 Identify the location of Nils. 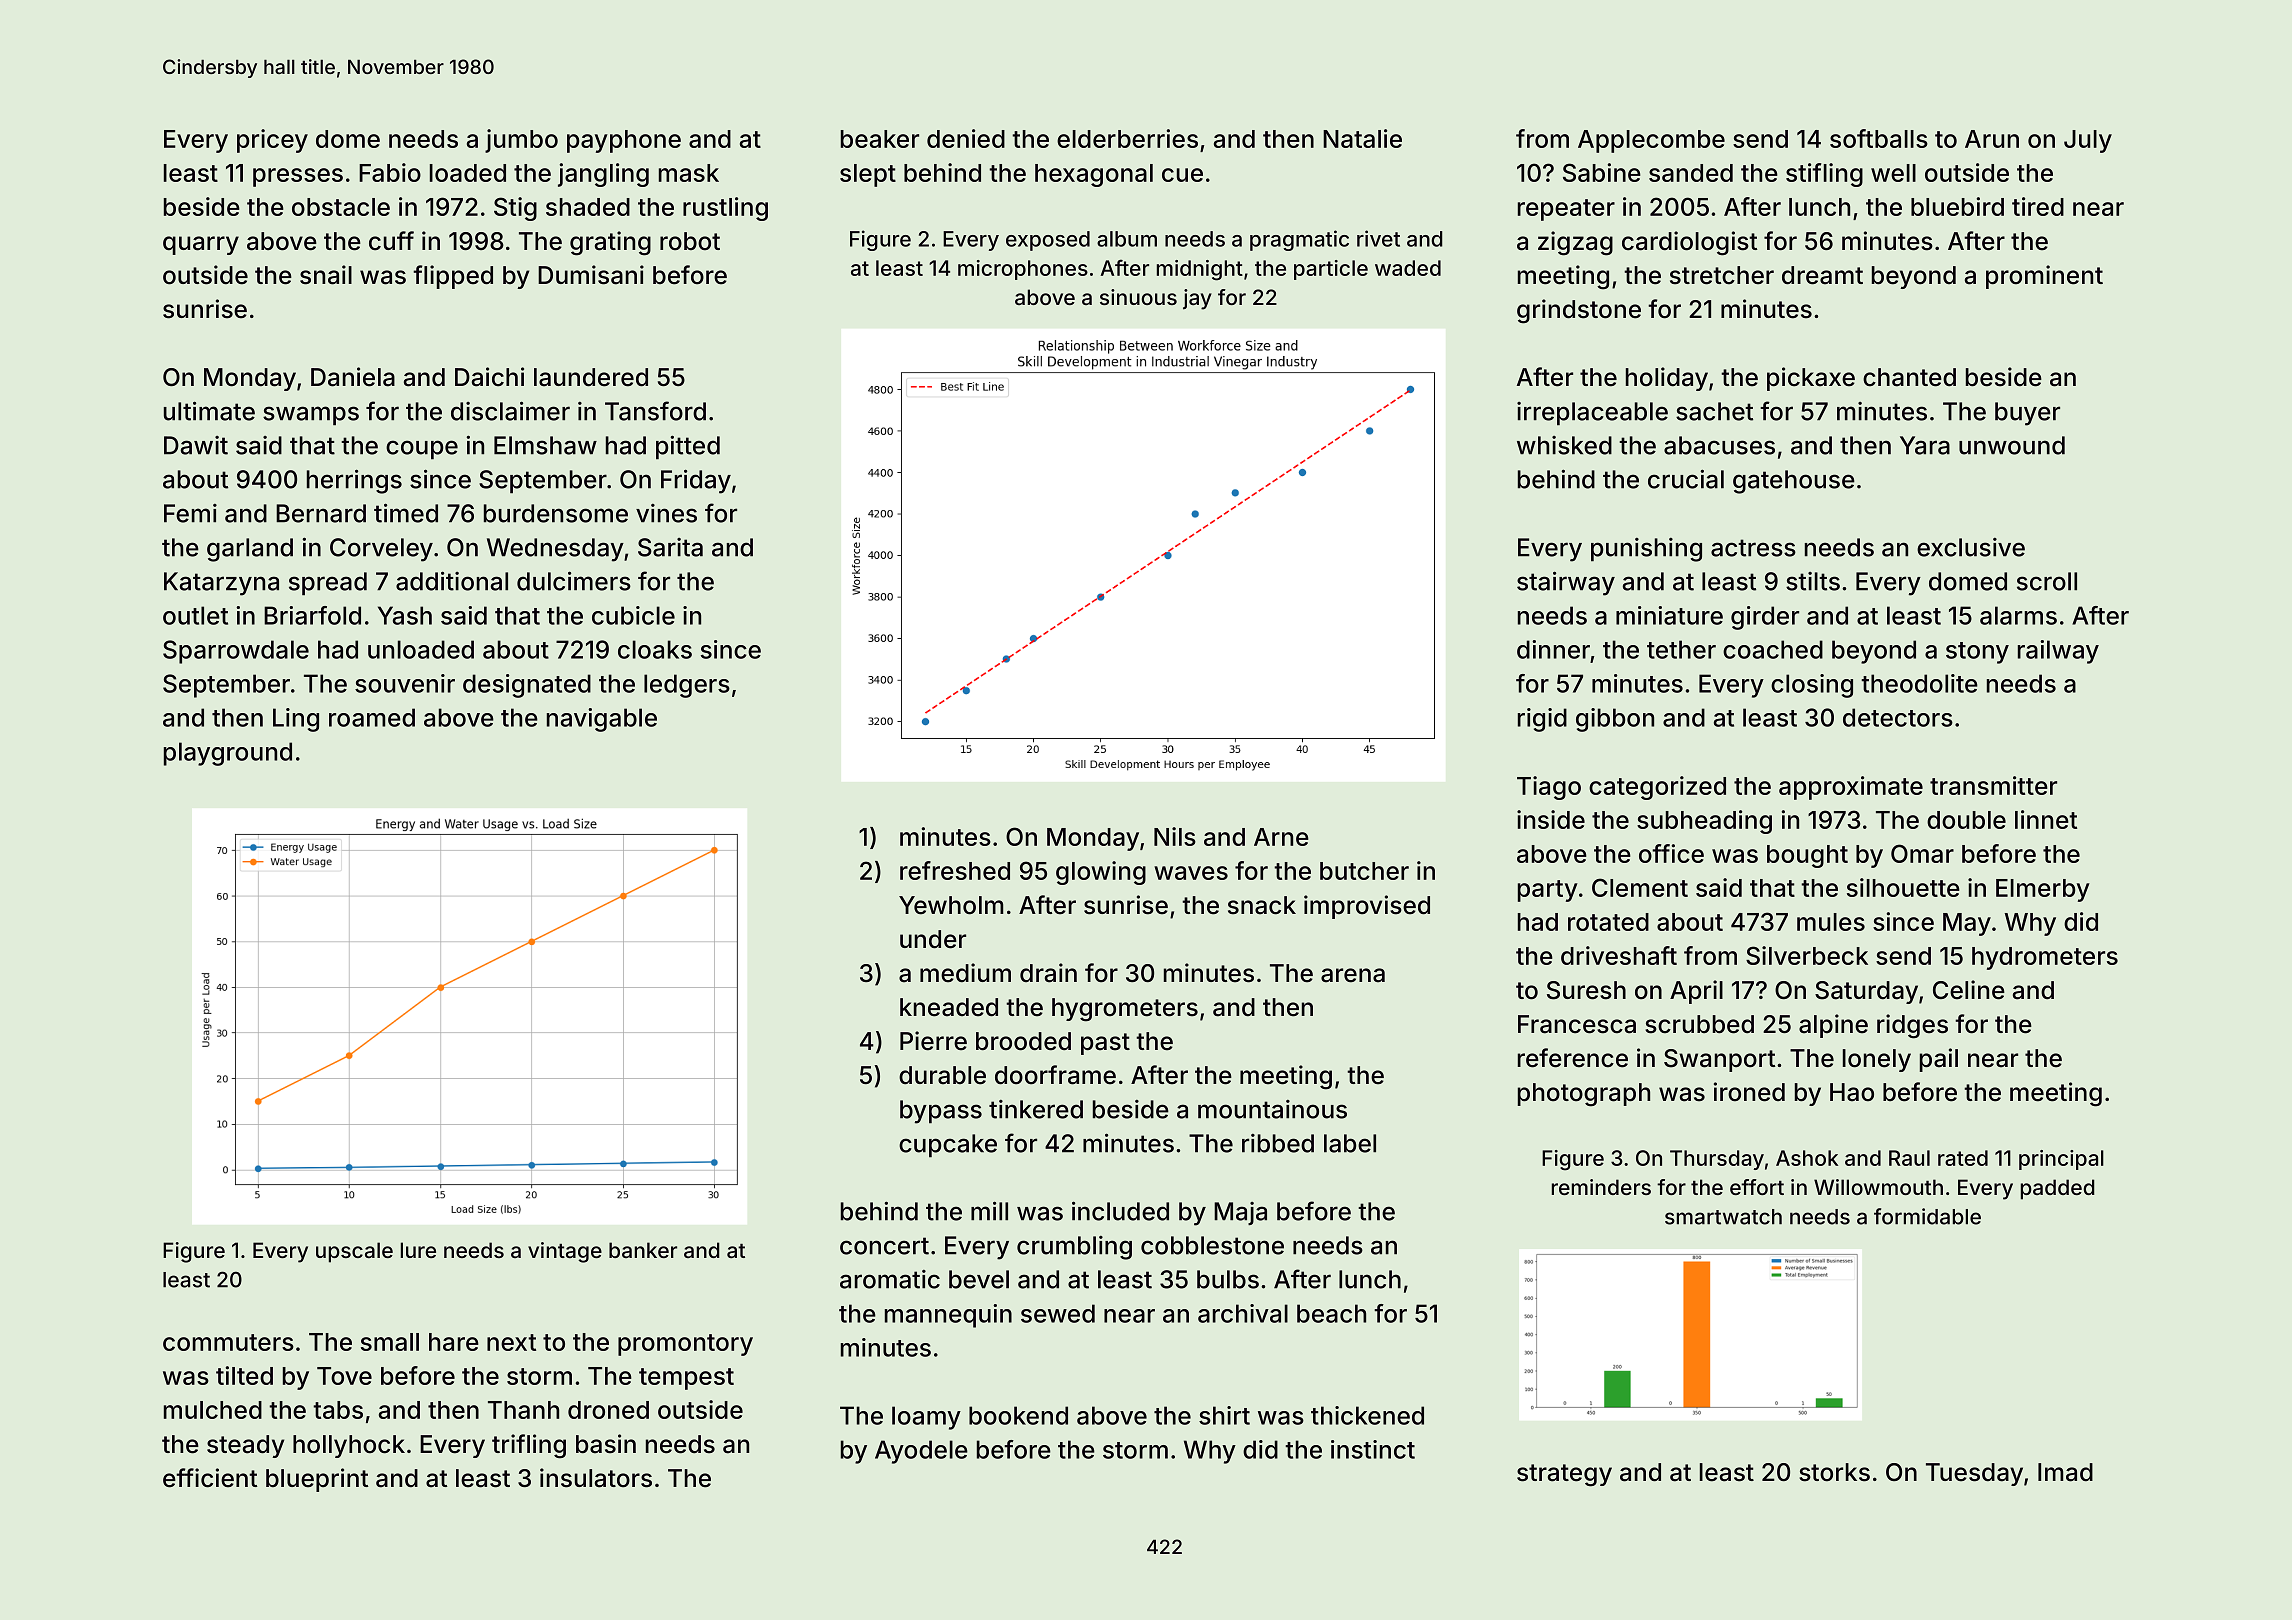
(1175, 836).
